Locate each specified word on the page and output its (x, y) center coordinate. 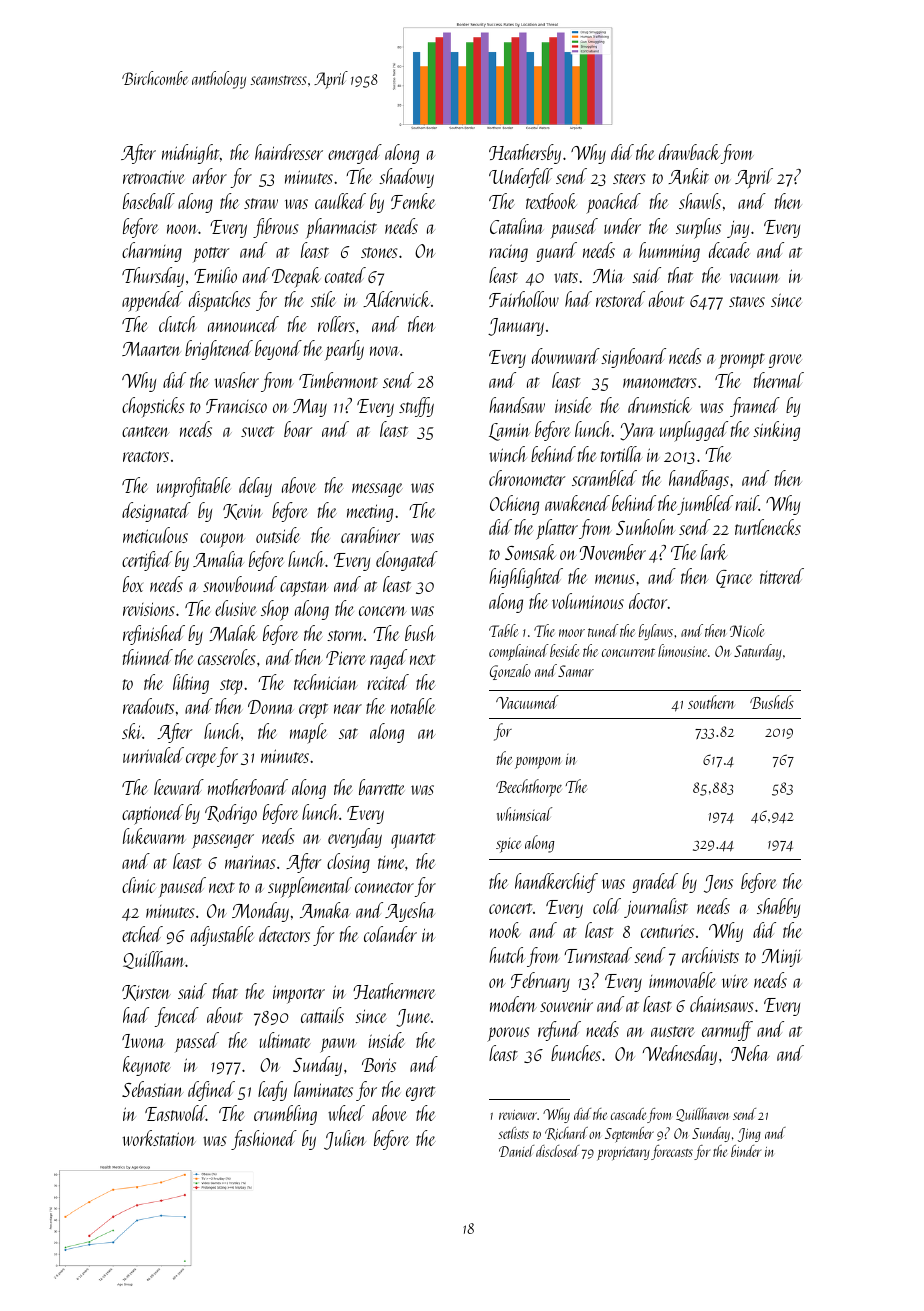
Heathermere (394, 991)
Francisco (236, 406)
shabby (778, 908)
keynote (147, 1066)
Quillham (153, 960)
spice (508, 845)
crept (313, 711)
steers (629, 178)
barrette (381, 787)
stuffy (416, 407)
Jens (718, 884)
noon (182, 229)
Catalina (516, 226)
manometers (659, 382)
